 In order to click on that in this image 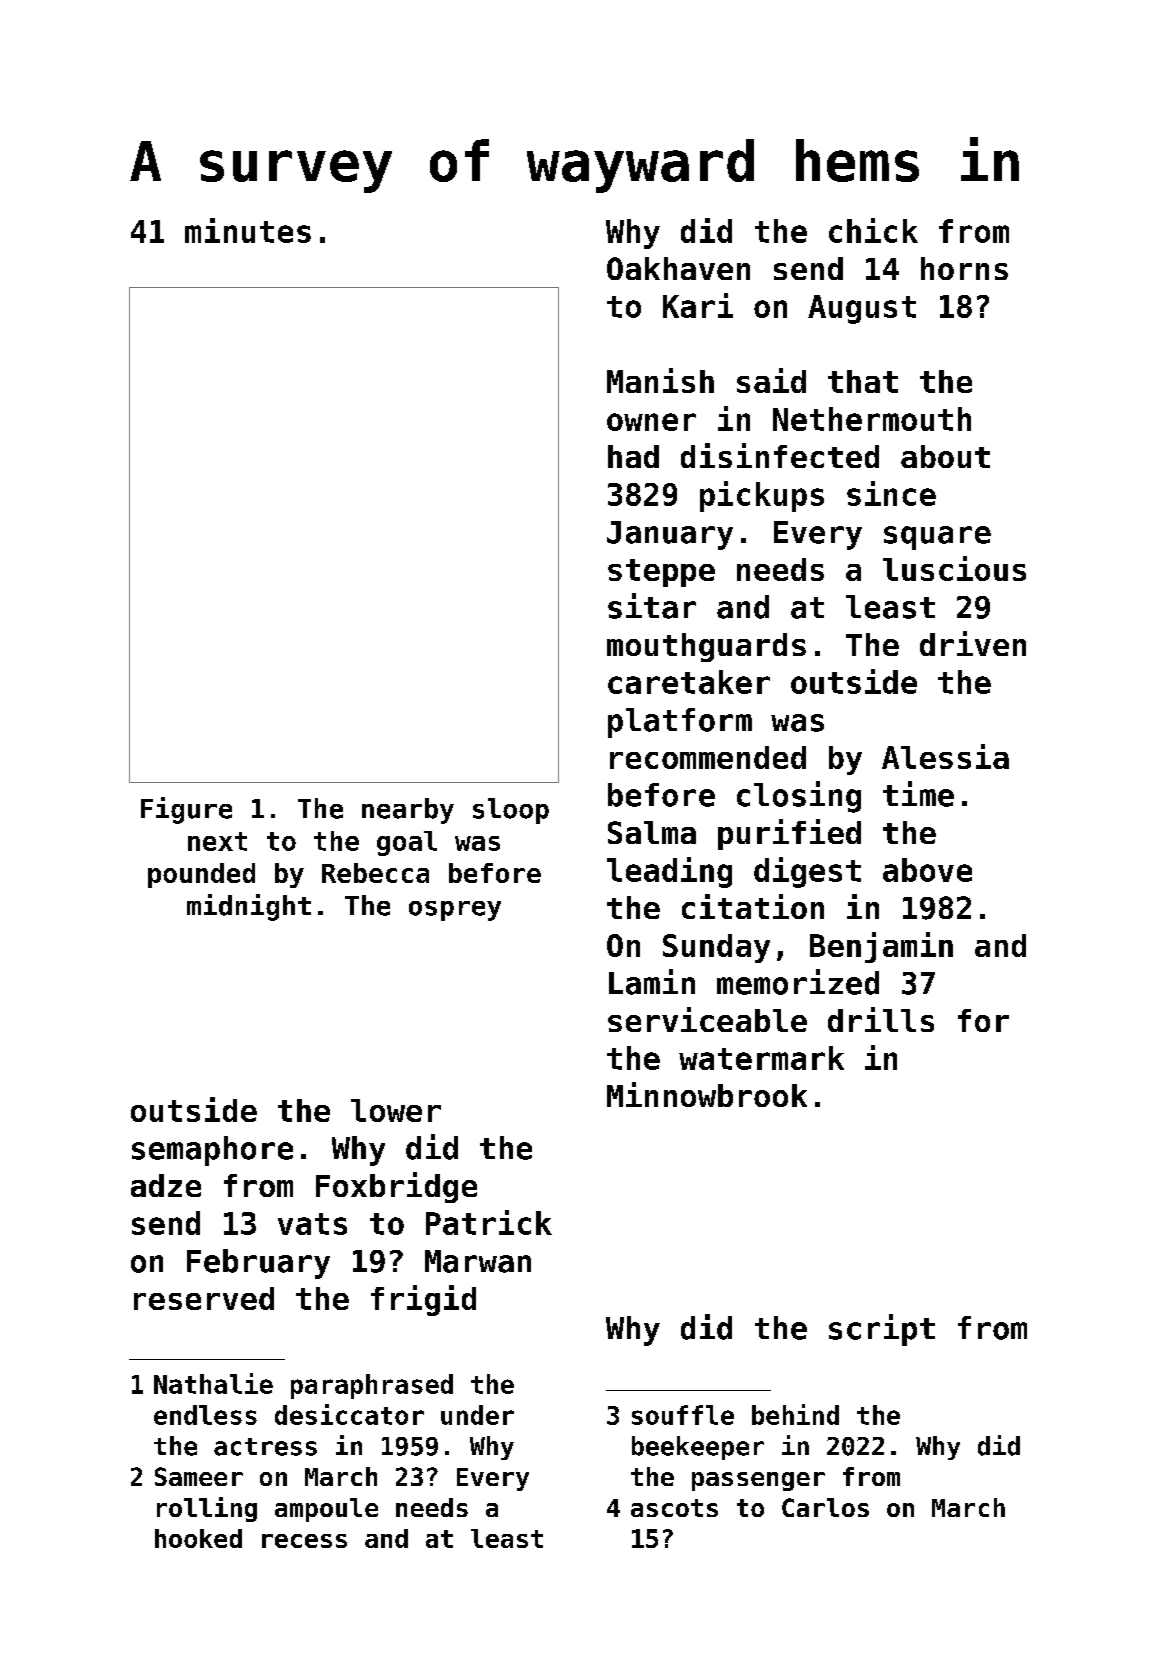, I will do `click(863, 381)`.
